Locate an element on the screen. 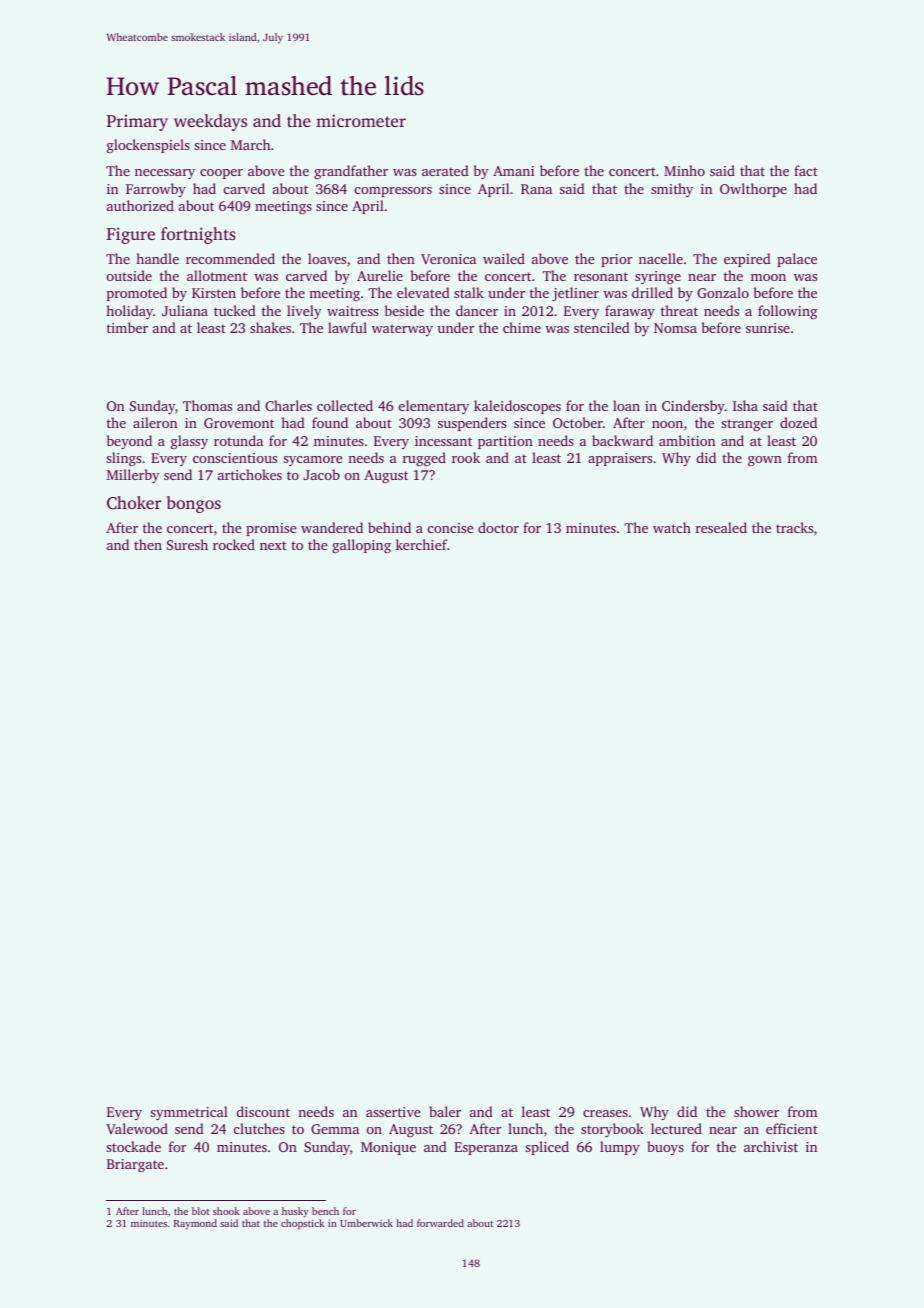 The image size is (924, 1308). Suresh is located at coordinates (187, 544).
